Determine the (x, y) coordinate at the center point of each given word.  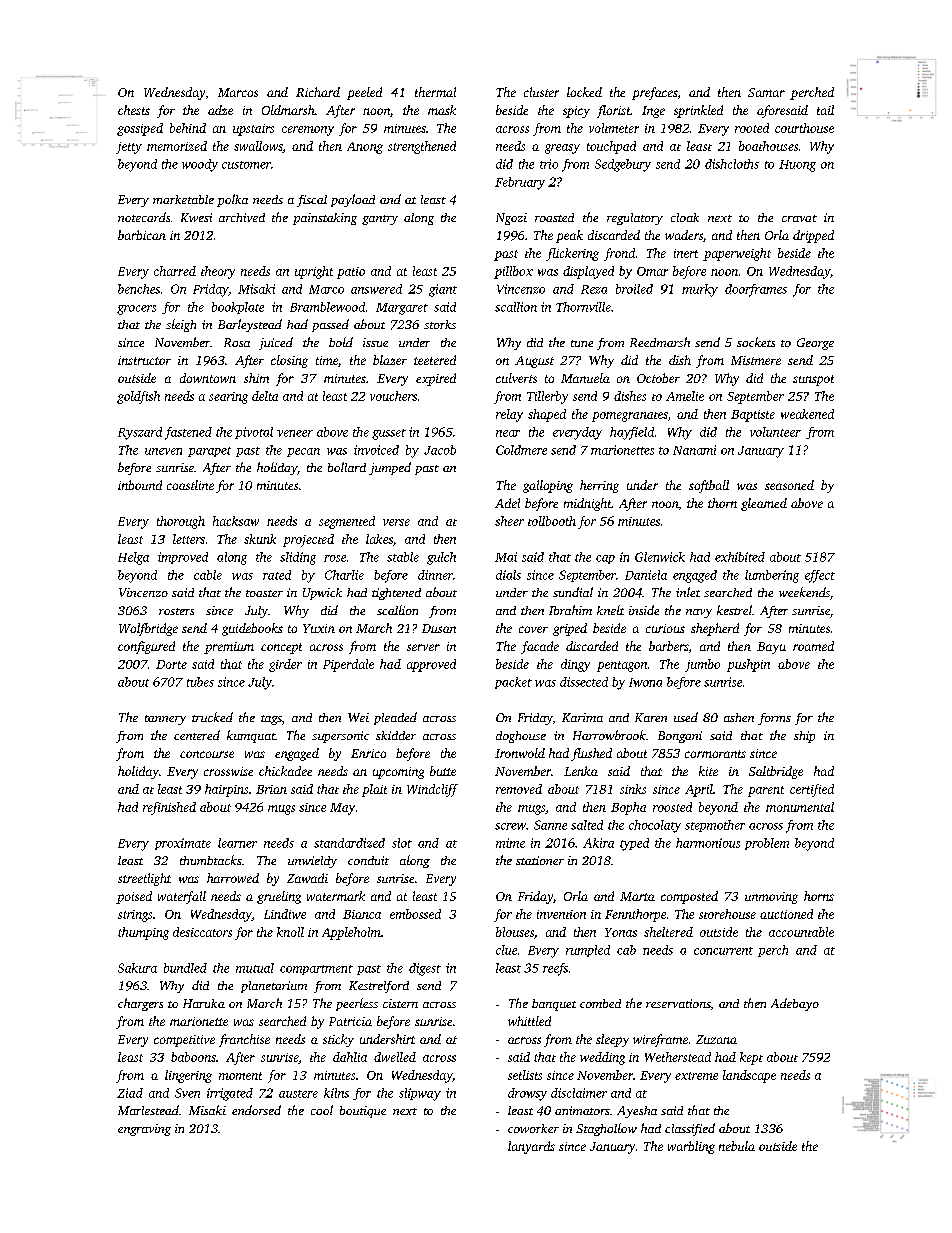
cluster (541, 92)
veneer (295, 433)
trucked (212, 717)
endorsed (256, 1110)
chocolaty (655, 826)
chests (134, 110)
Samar (766, 92)
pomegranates (630, 417)
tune (582, 343)
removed (519, 789)
